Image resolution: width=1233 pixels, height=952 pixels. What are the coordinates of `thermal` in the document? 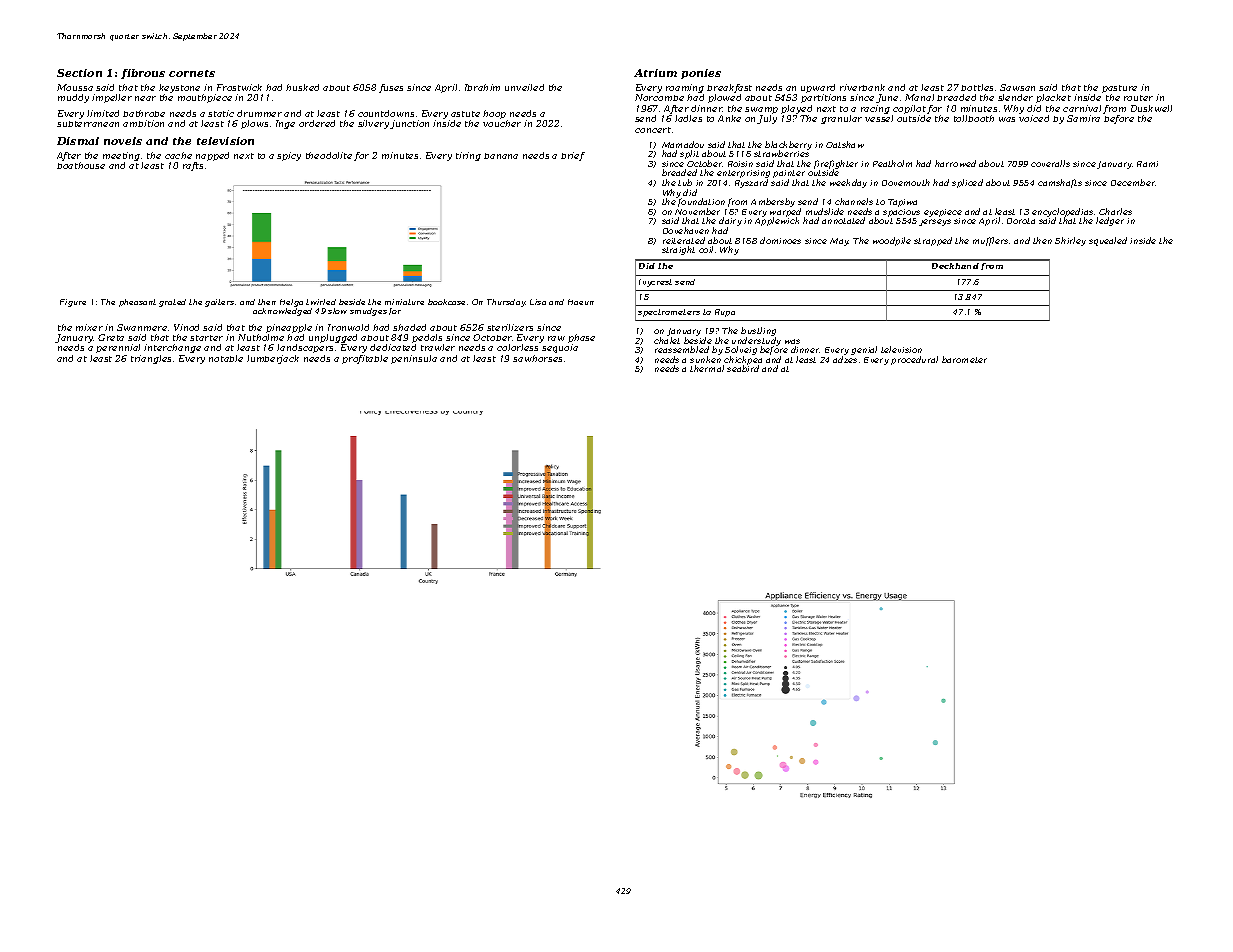 It's located at (707, 368).
